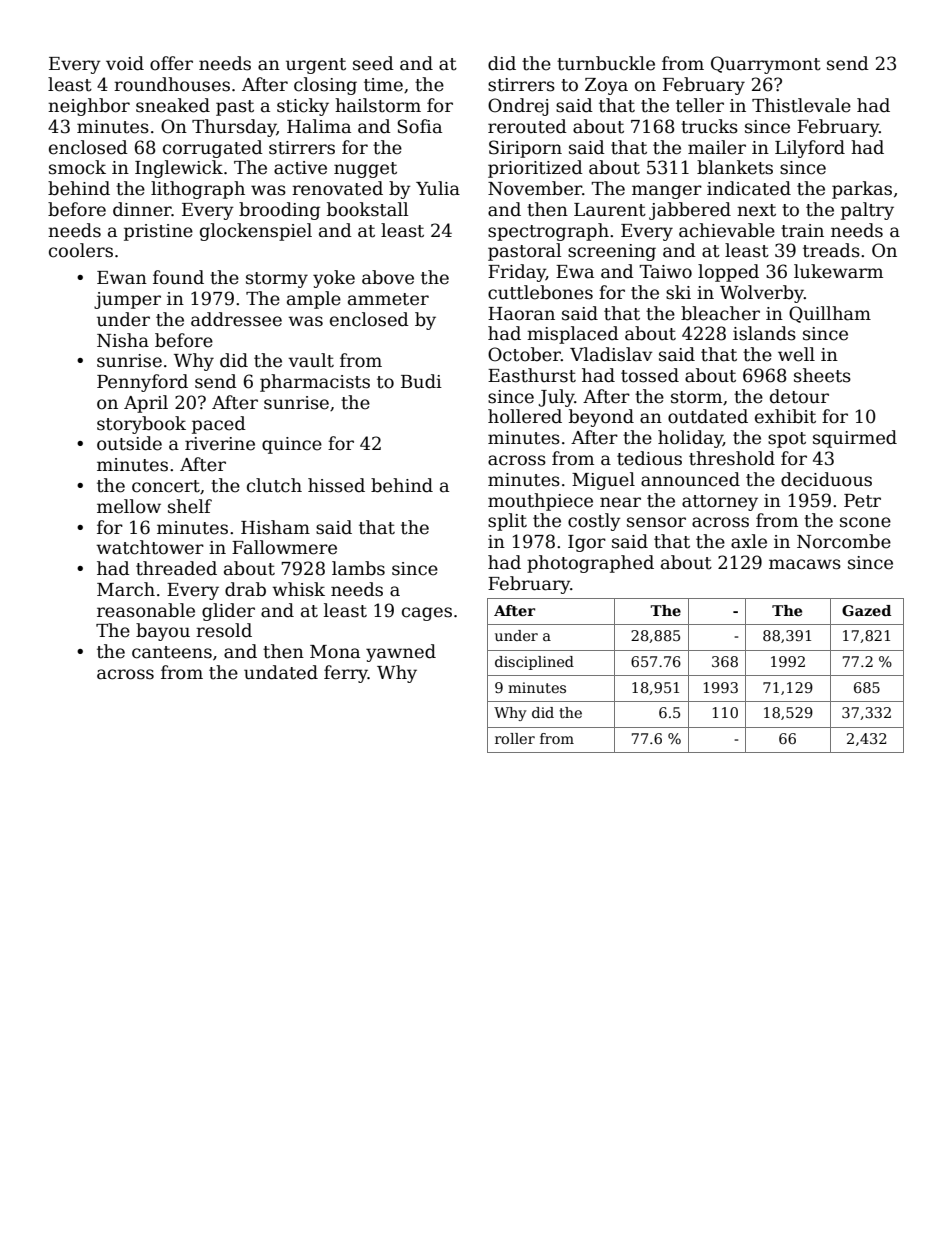 The height and width of the document is (1233, 952). Describe the element at coordinates (590, 564) in the document. I see `photographed` at that location.
